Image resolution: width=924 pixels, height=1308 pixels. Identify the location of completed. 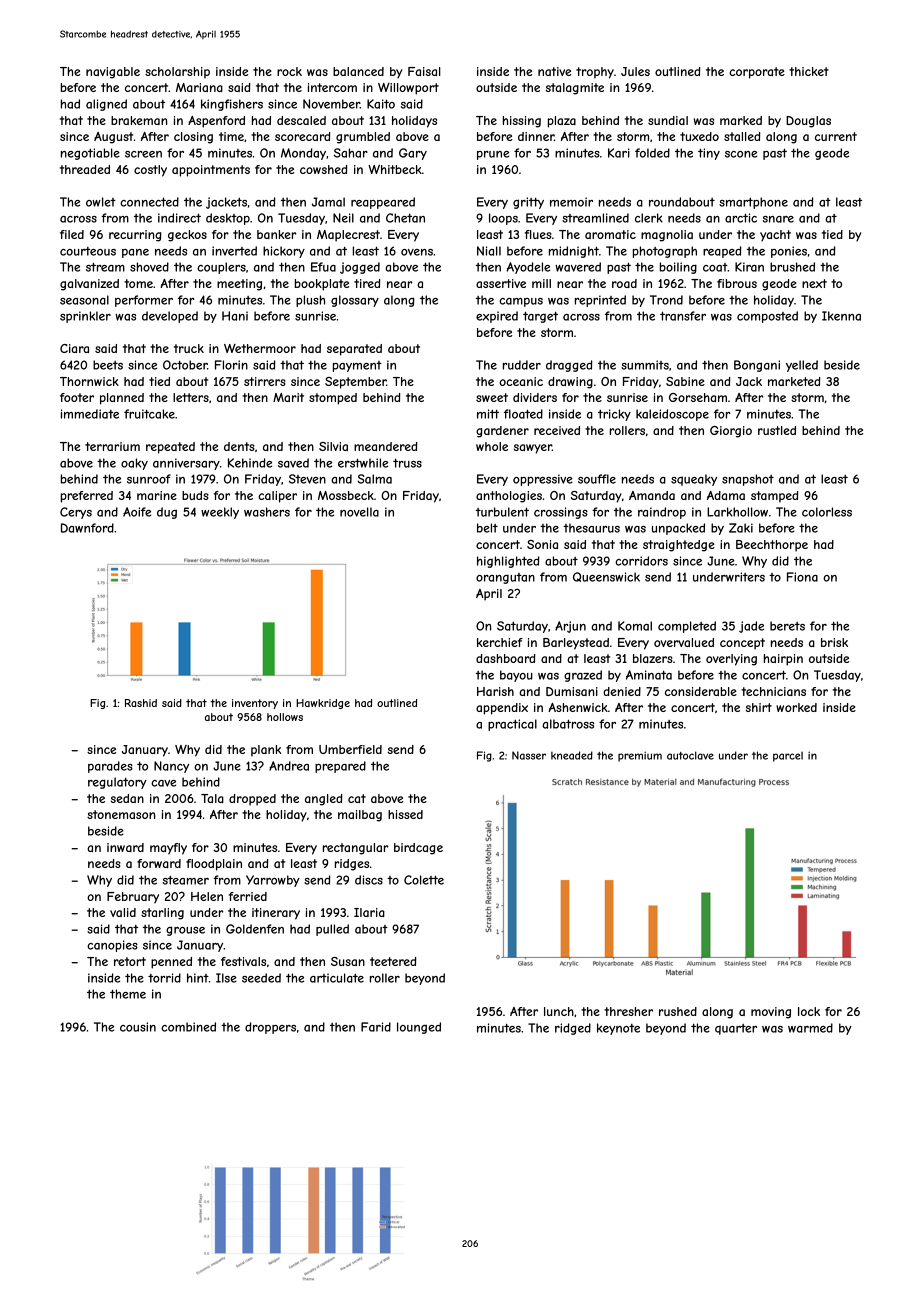
(687, 627).
